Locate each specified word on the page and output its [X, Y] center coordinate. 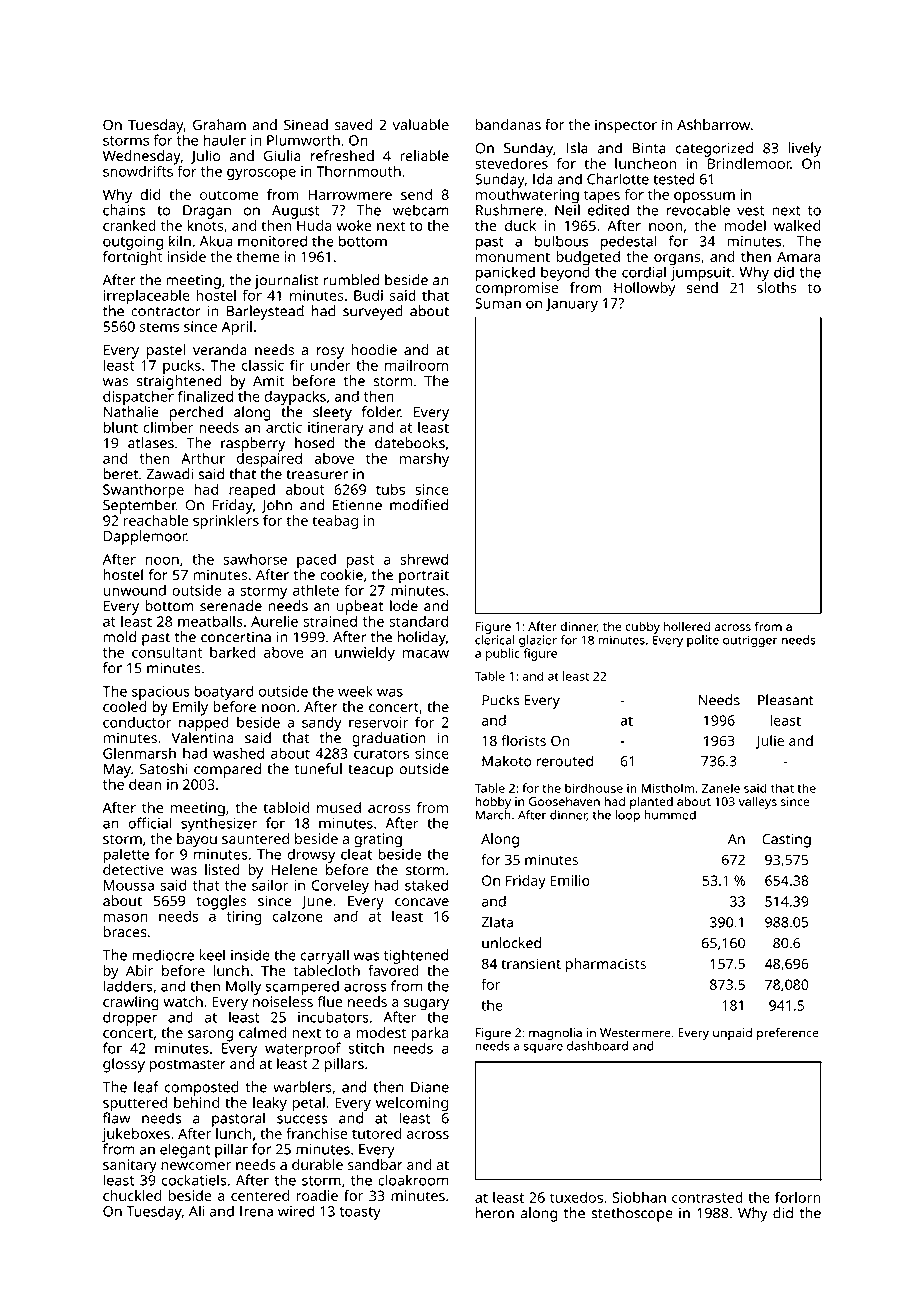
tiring [244, 918]
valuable [421, 124]
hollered [687, 626]
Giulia [282, 156]
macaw [425, 654]
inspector [626, 126]
